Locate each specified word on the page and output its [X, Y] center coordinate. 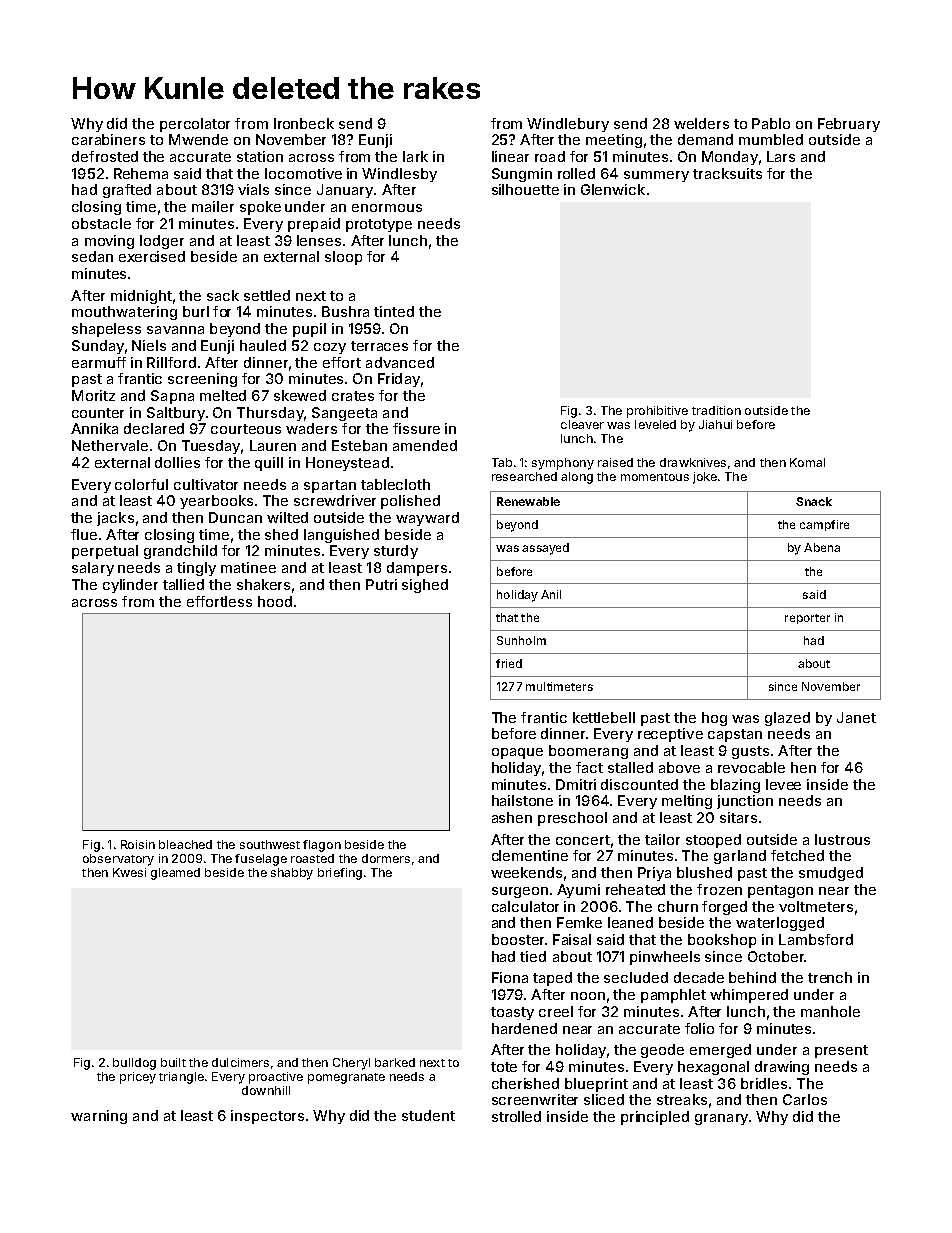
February [849, 125]
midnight [141, 297]
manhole [830, 1011]
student [428, 1115]
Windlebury [568, 125]
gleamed [175, 874]
